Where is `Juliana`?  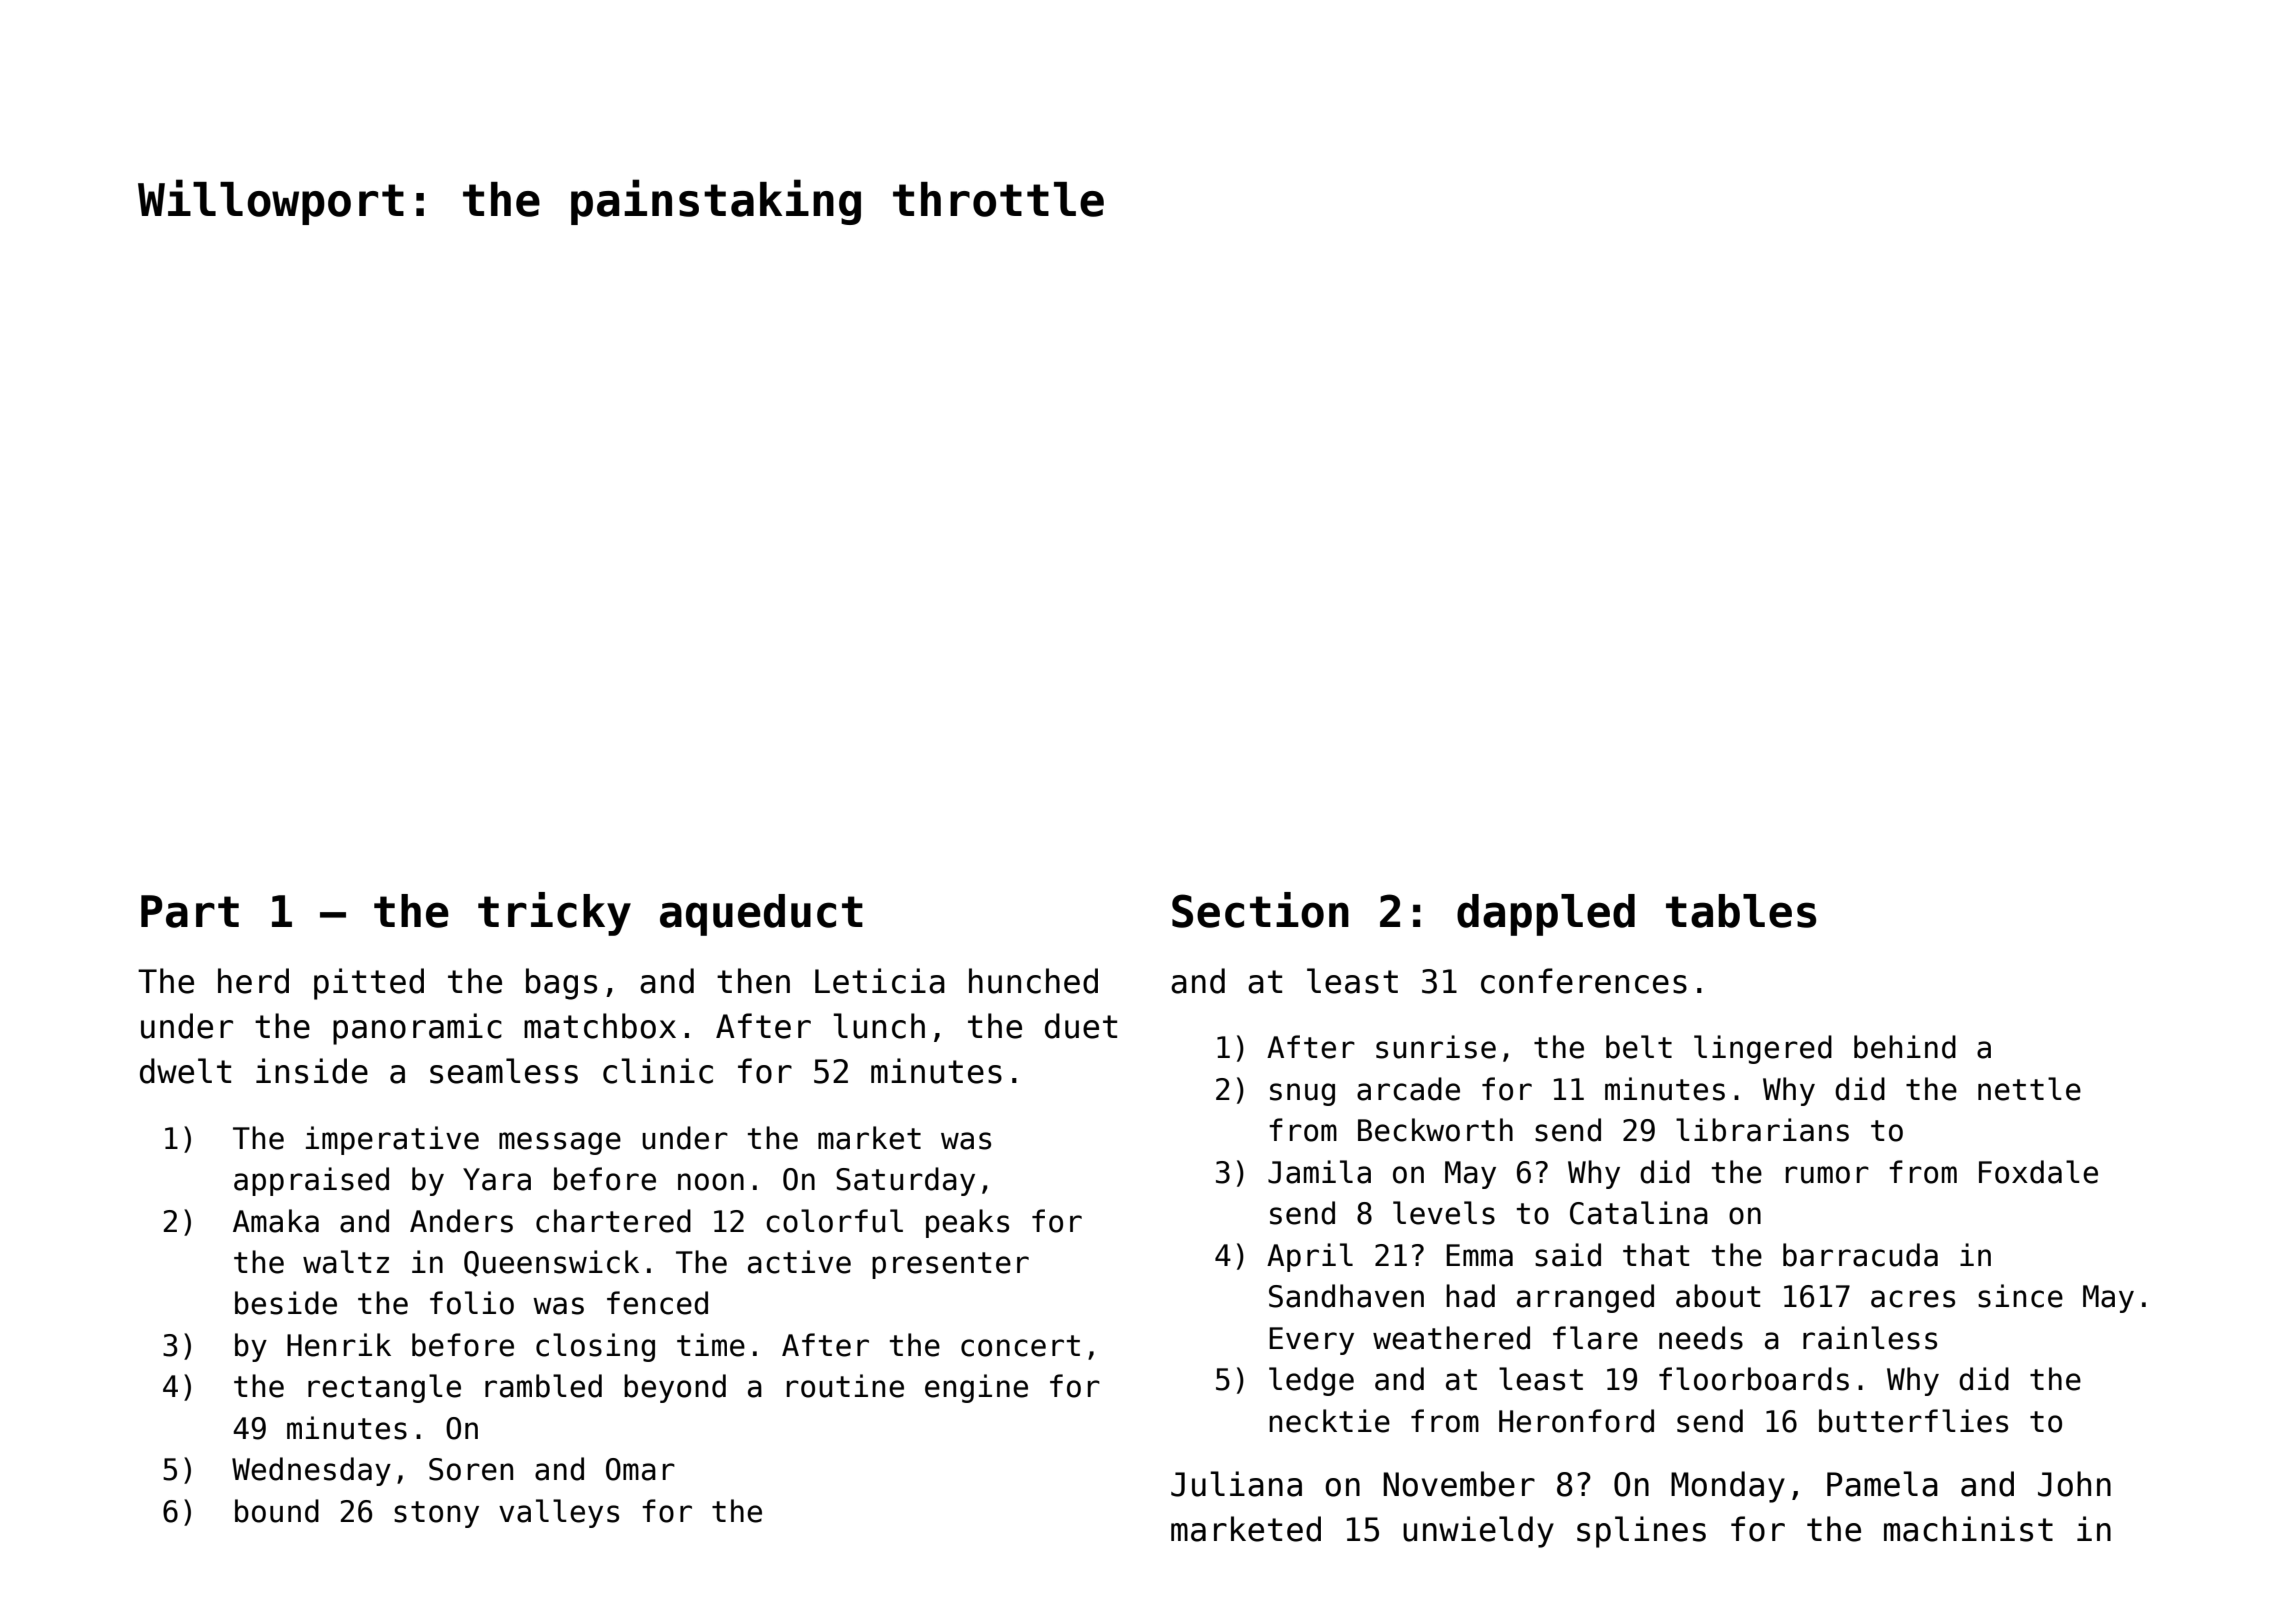 Juliana is located at coordinates (1236, 1484).
